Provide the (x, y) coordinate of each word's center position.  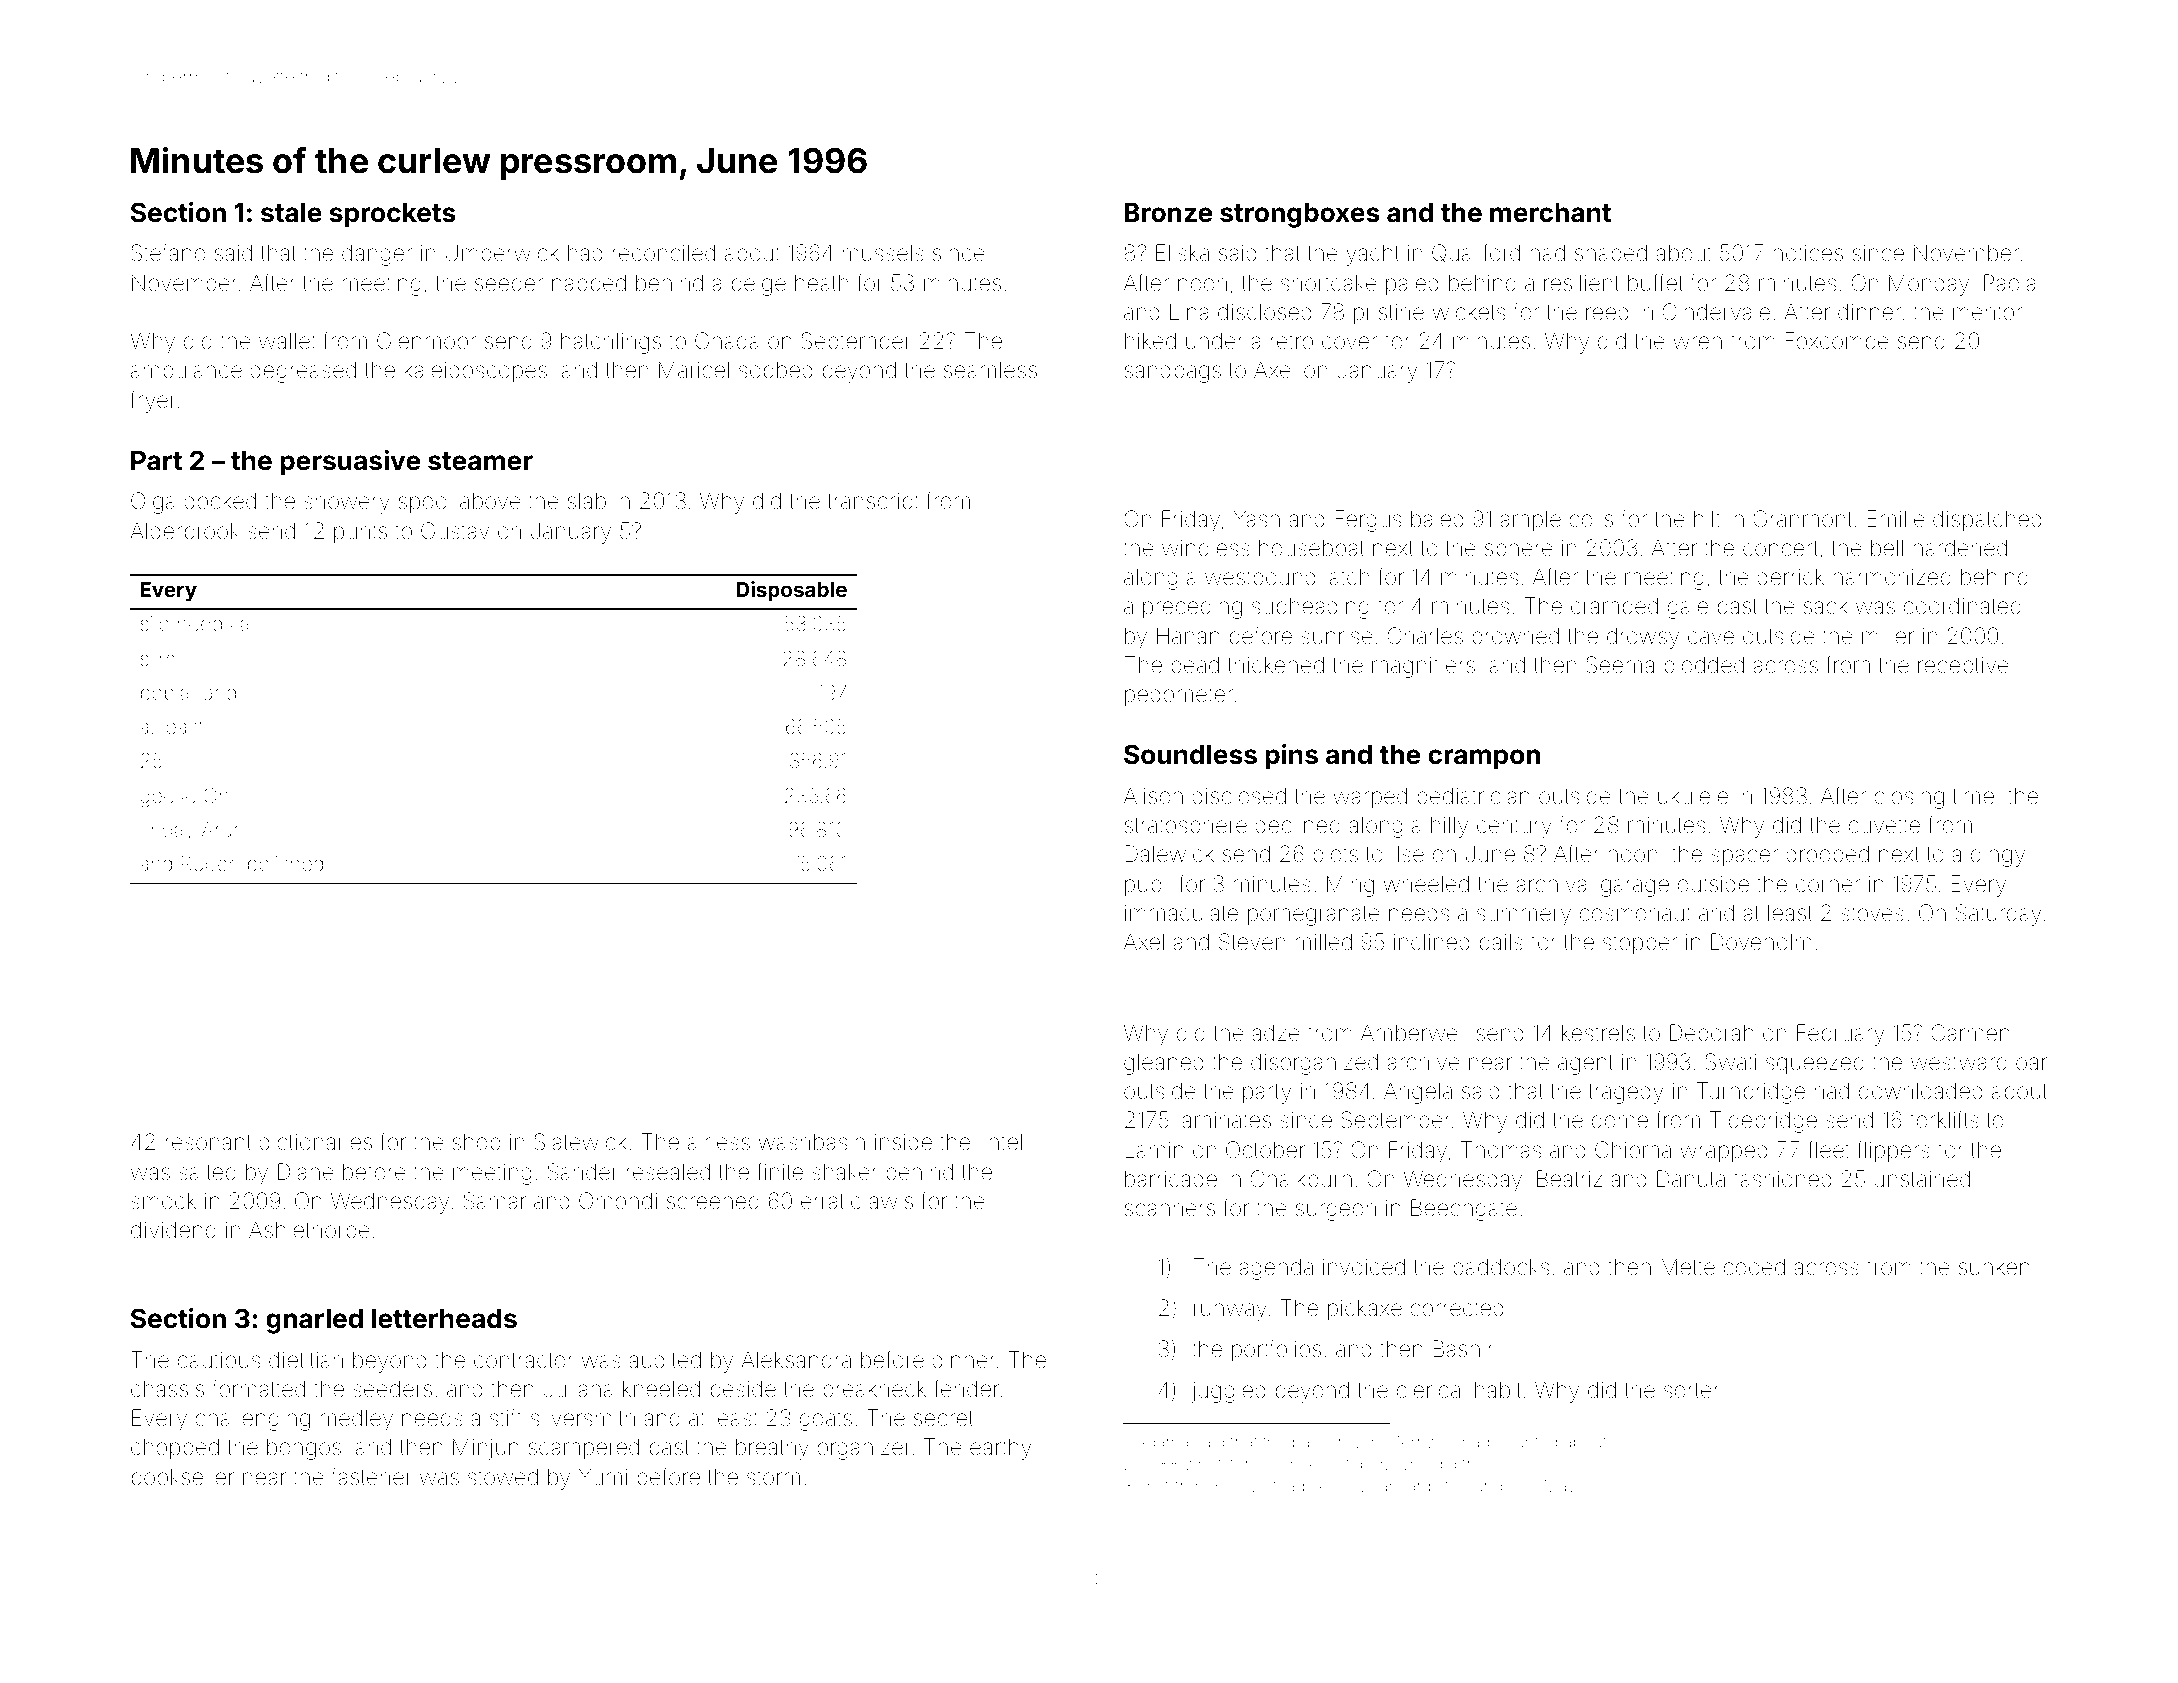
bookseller (183, 1477)
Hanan (1188, 636)
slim (157, 658)
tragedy (1625, 1093)
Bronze (1168, 213)
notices (1808, 253)
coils (1591, 519)
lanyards (1408, 1488)
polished (285, 865)
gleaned (1163, 1064)
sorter (1692, 1391)
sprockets (393, 215)
